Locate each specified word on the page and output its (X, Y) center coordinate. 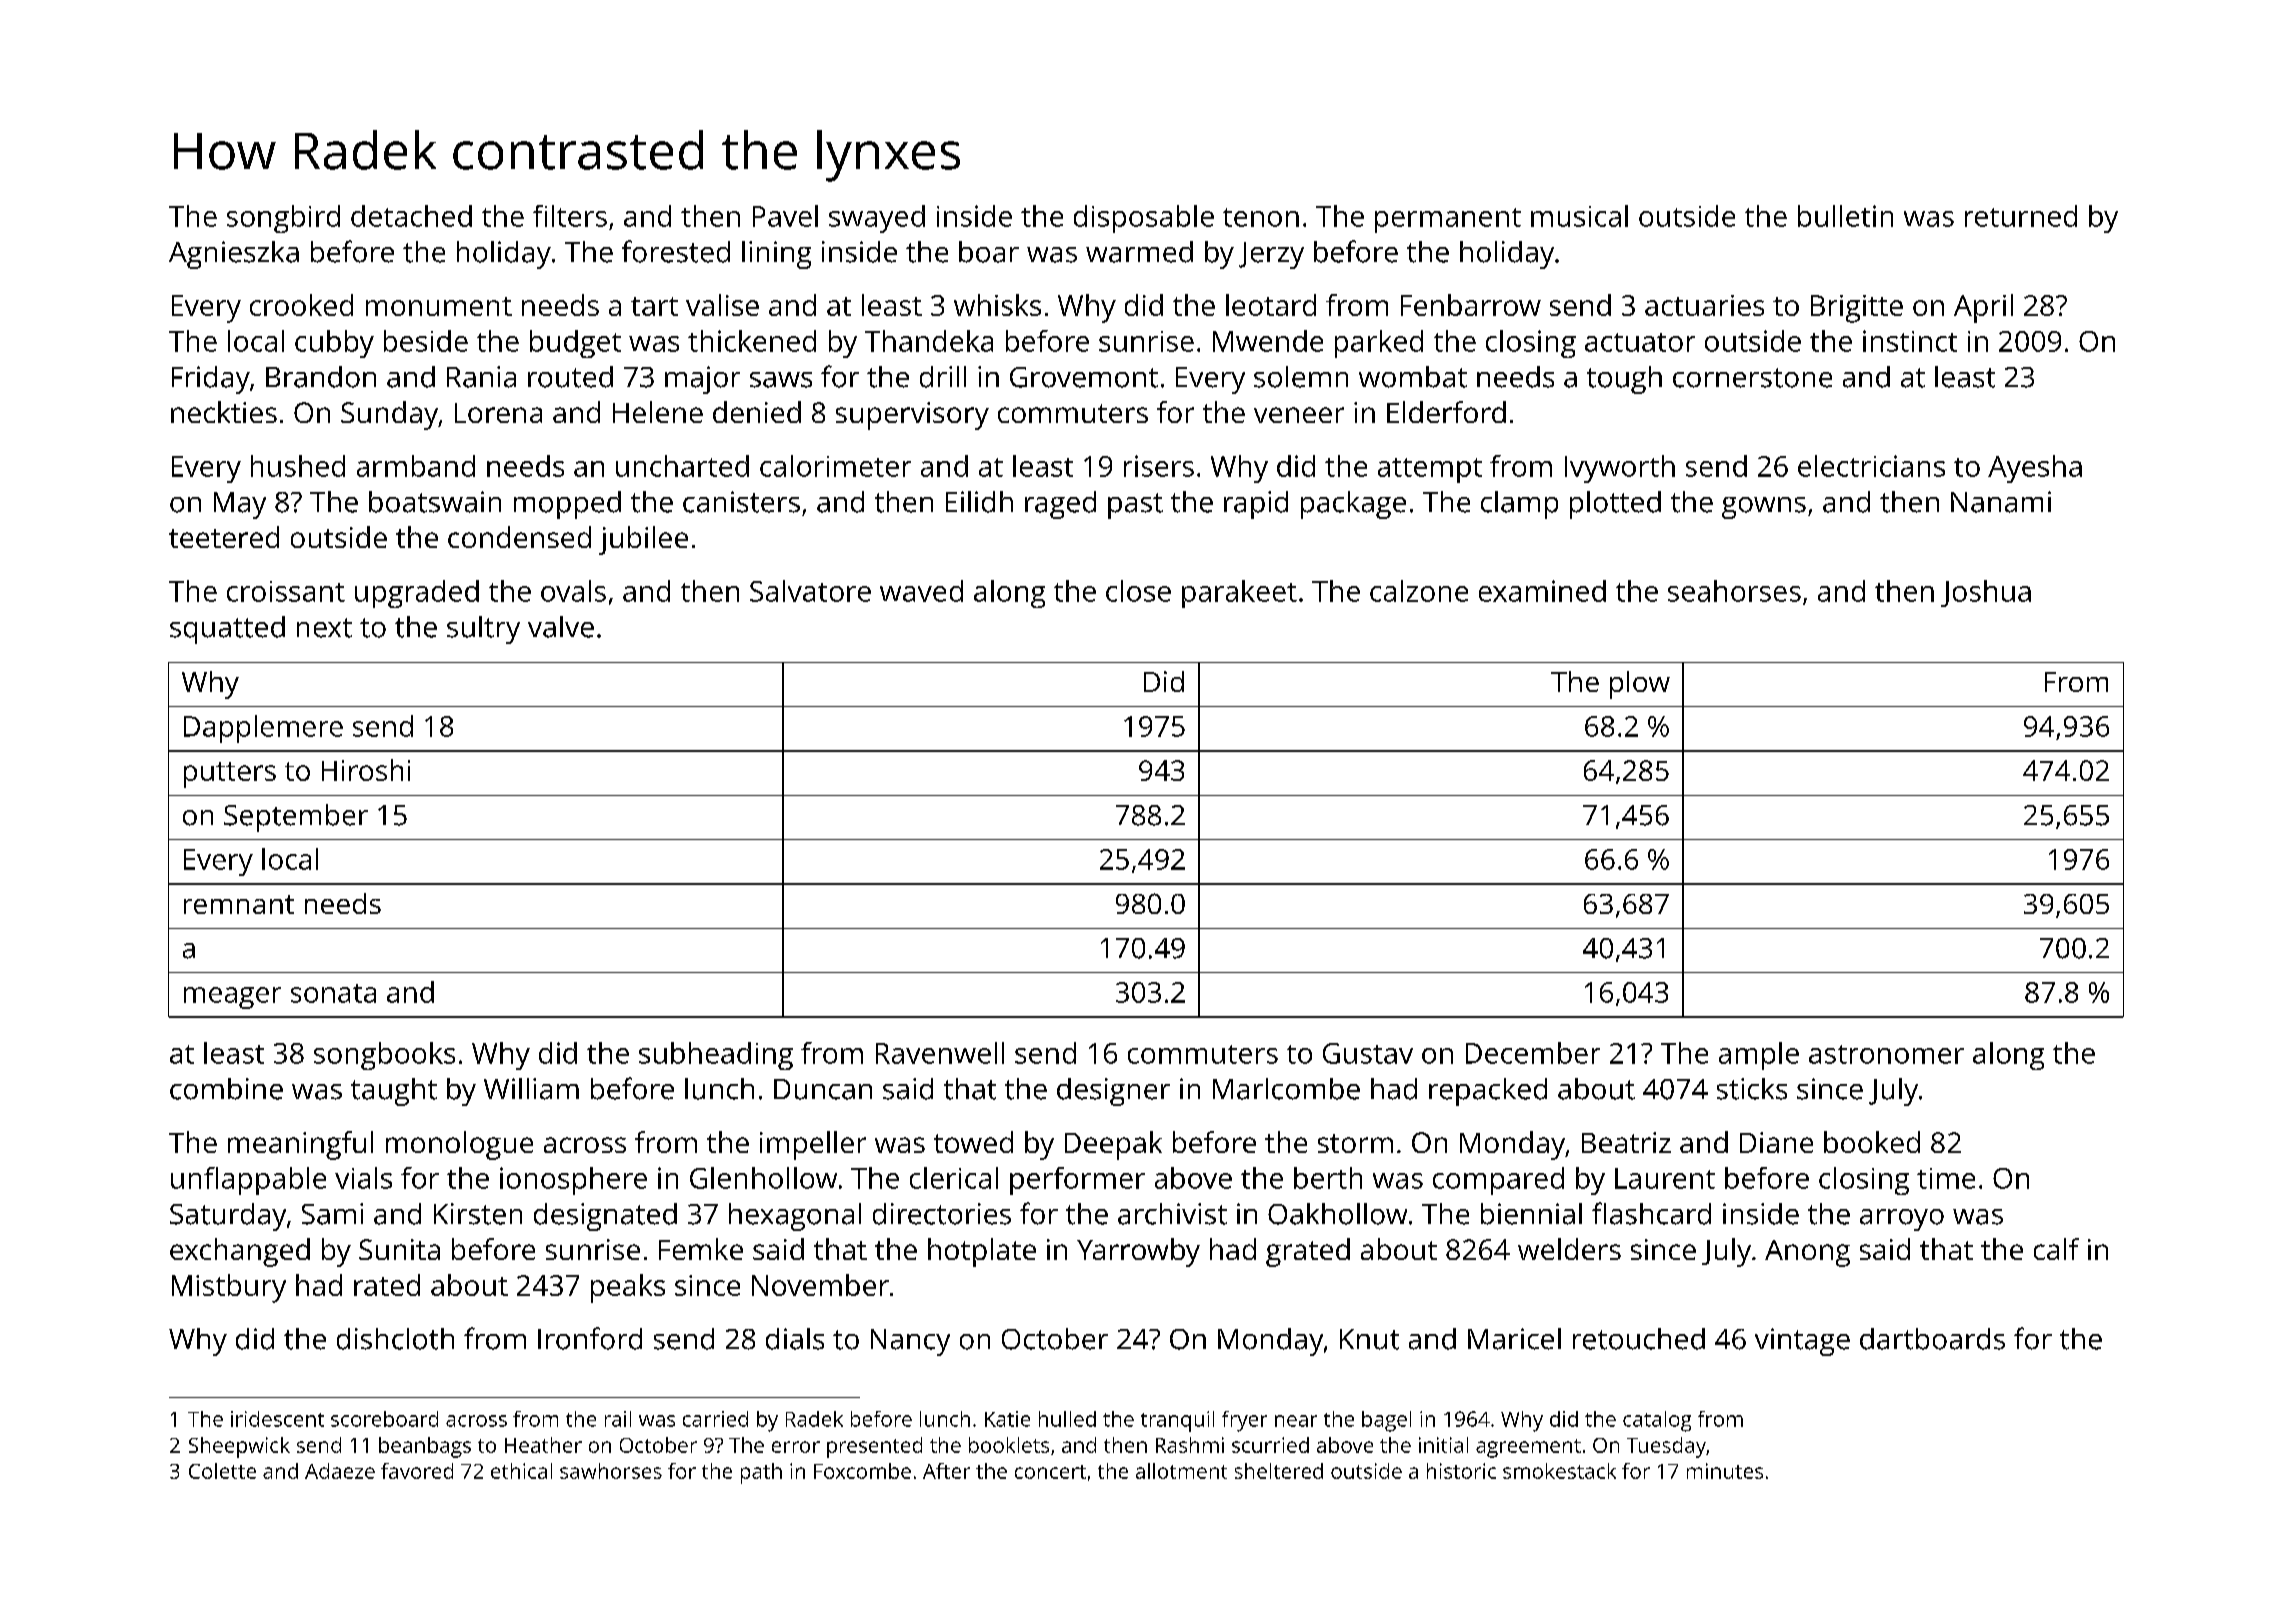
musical (1579, 216)
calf (2056, 1249)
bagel (1386, 1421)
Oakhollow (1337, 1214)
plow (1640, 685)
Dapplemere (263, 729)
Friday (211, 380)
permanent (1448, 220)
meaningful (300, 1145)
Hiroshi (366, 770)
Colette (222, 1471)
